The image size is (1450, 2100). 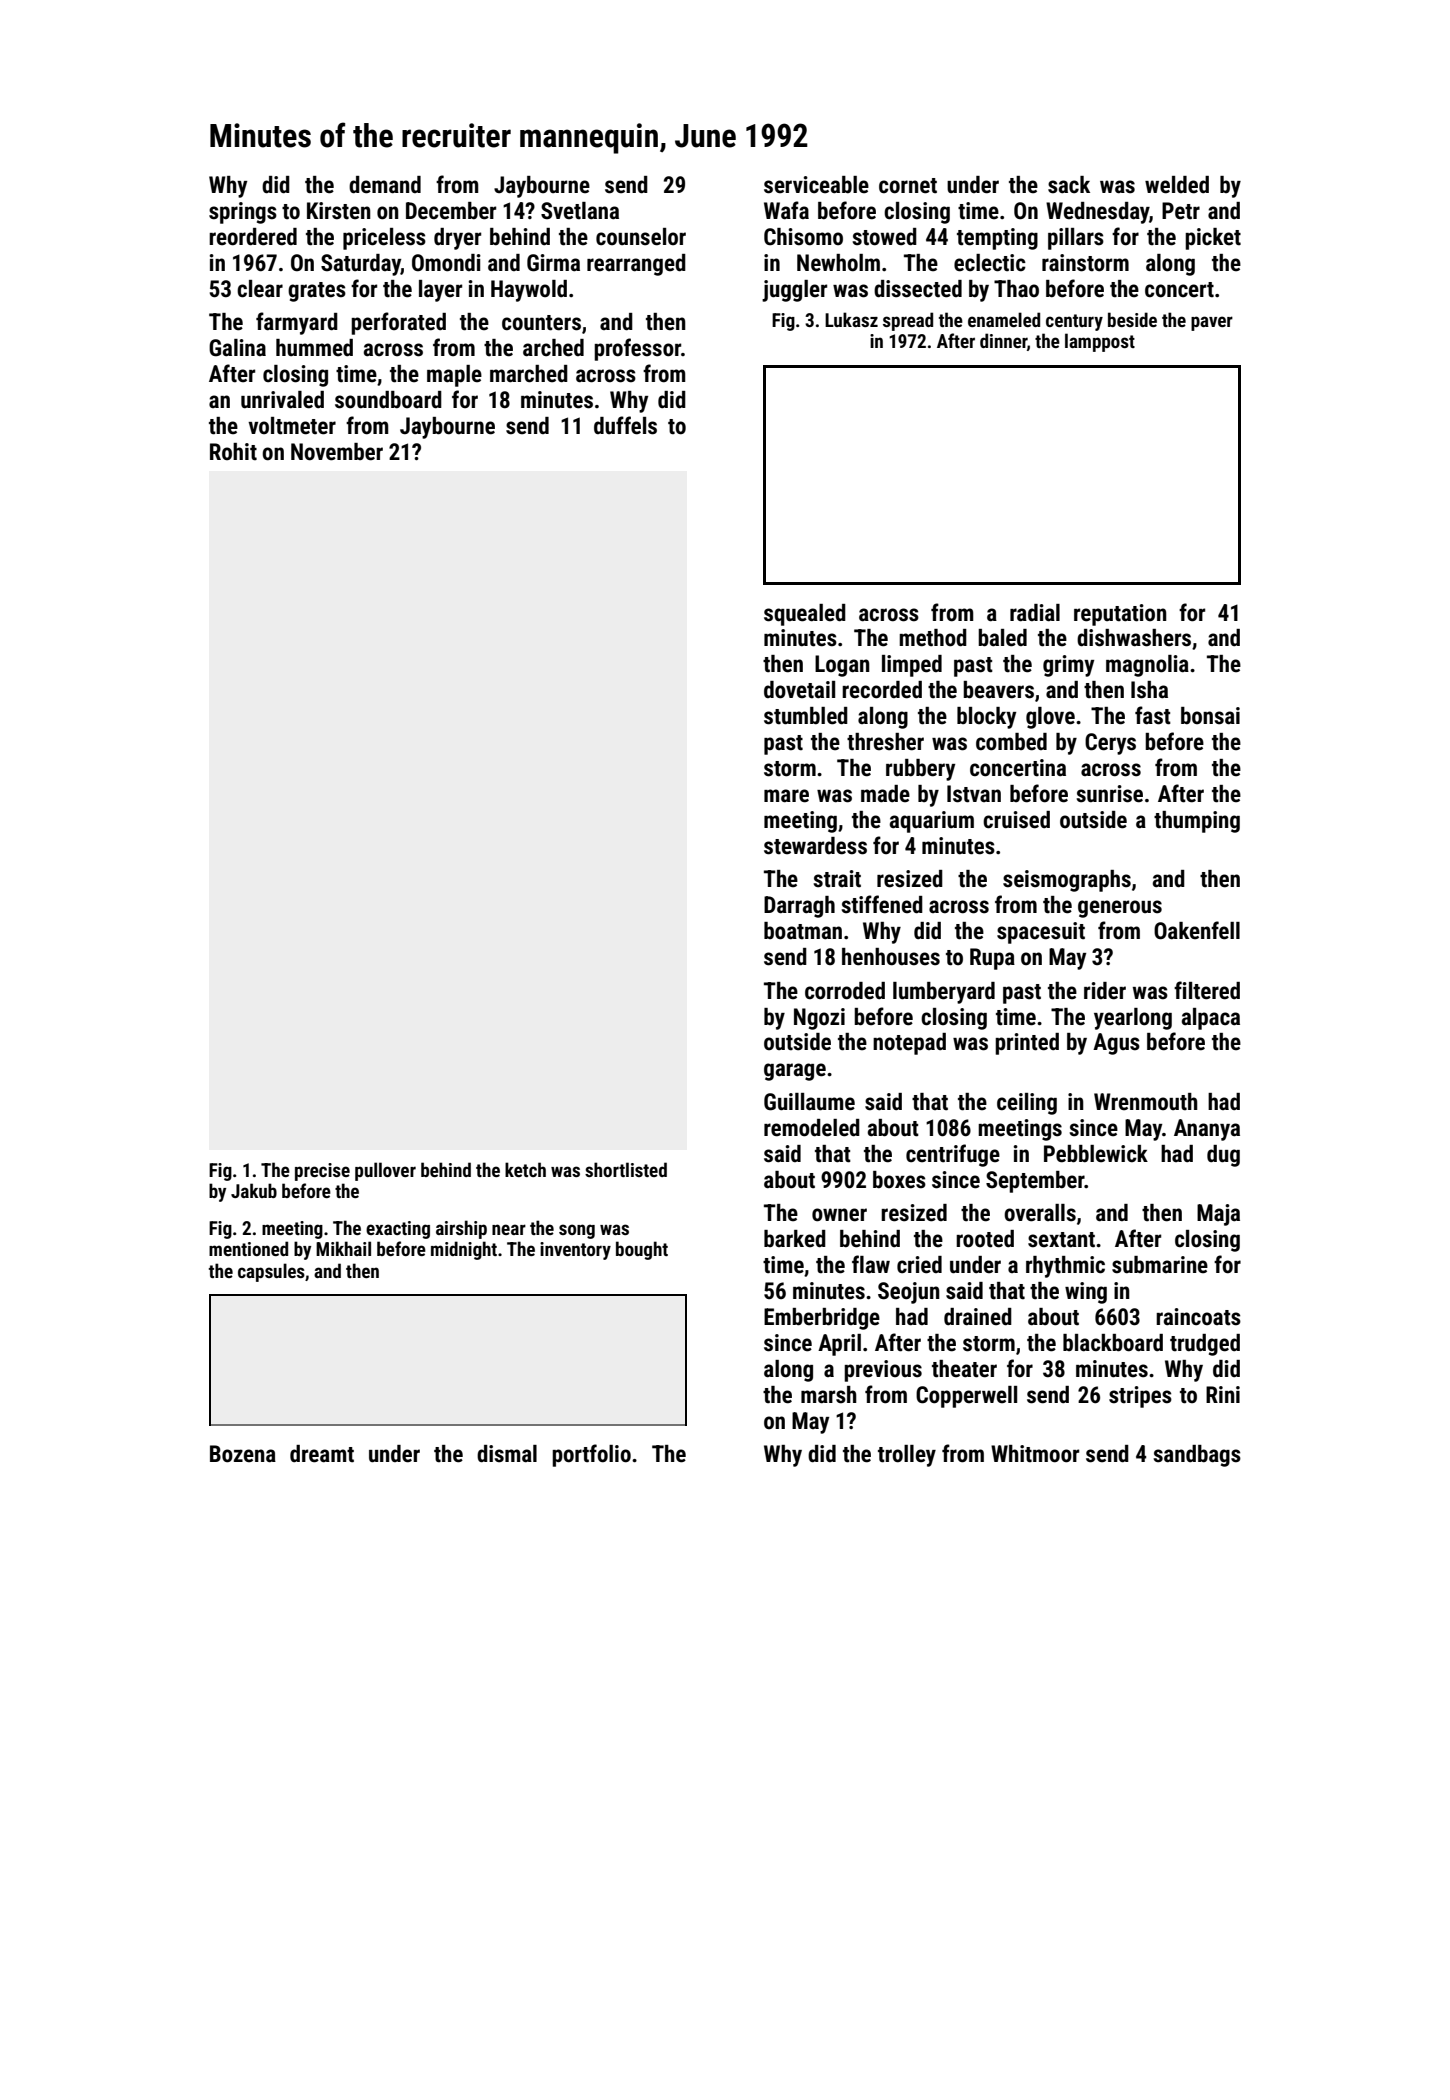 What do you see at coordinates (243, 213) in the page?
I see `springs` at bounding box center [243, 213].
